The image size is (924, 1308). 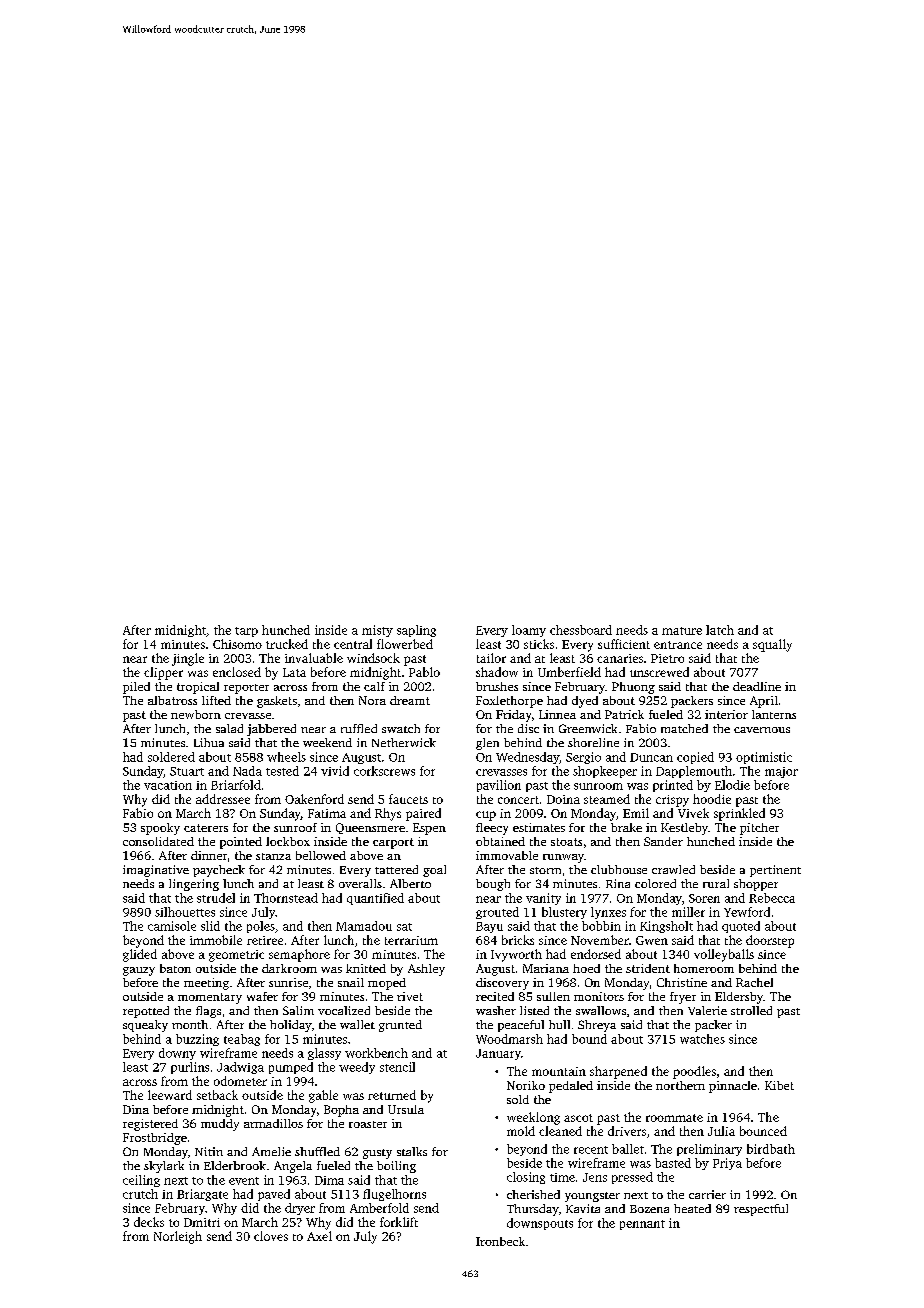 I want to click on Pablo, so click(x=424, y=672).
